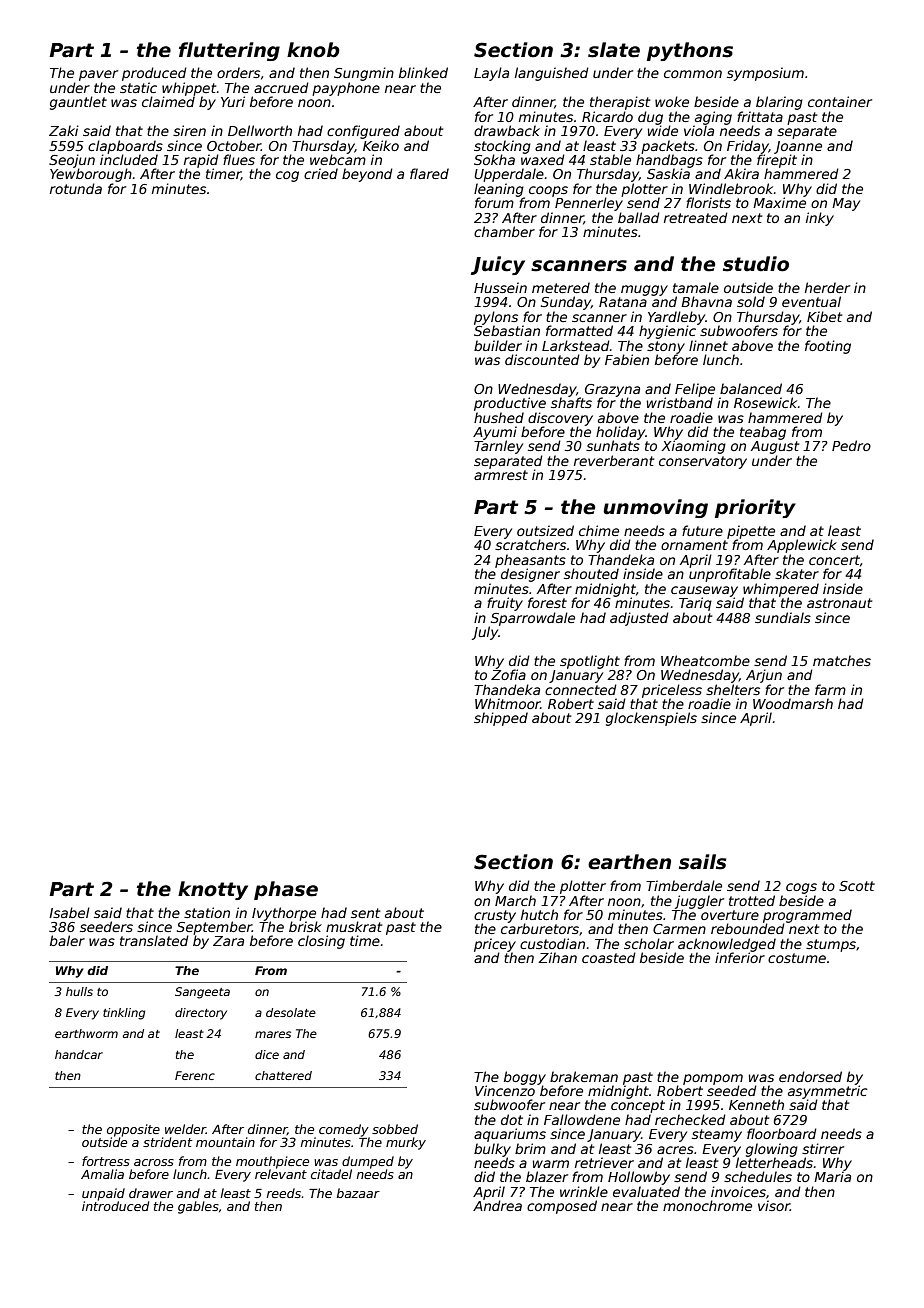 This screenshot has width=924, height=1308. What do you see at coordinates (828, 347) in the screenshot?
I see `footing` at bounding box center [828, 347].
